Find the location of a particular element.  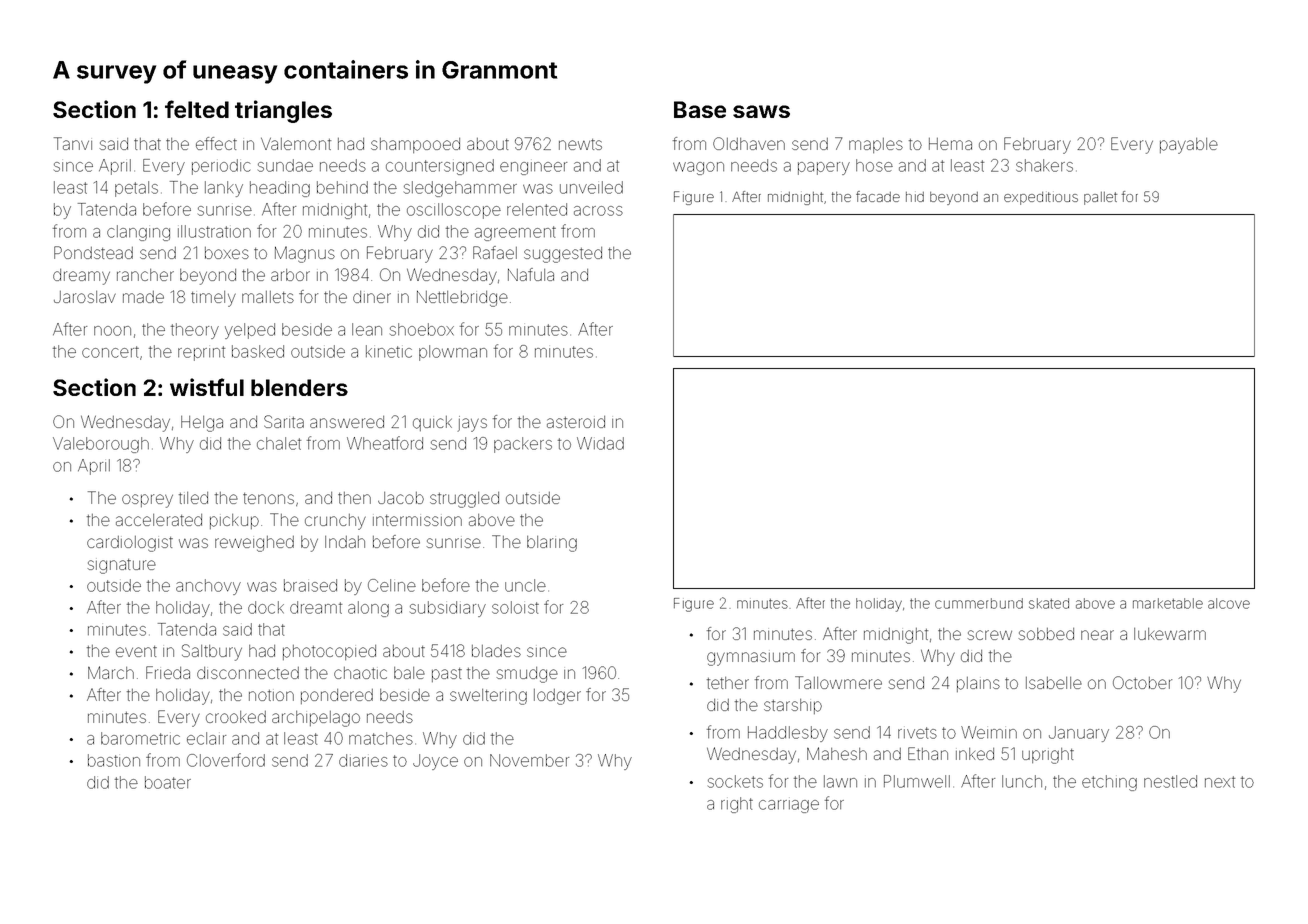

noon is located at coordinates (112, 331).
